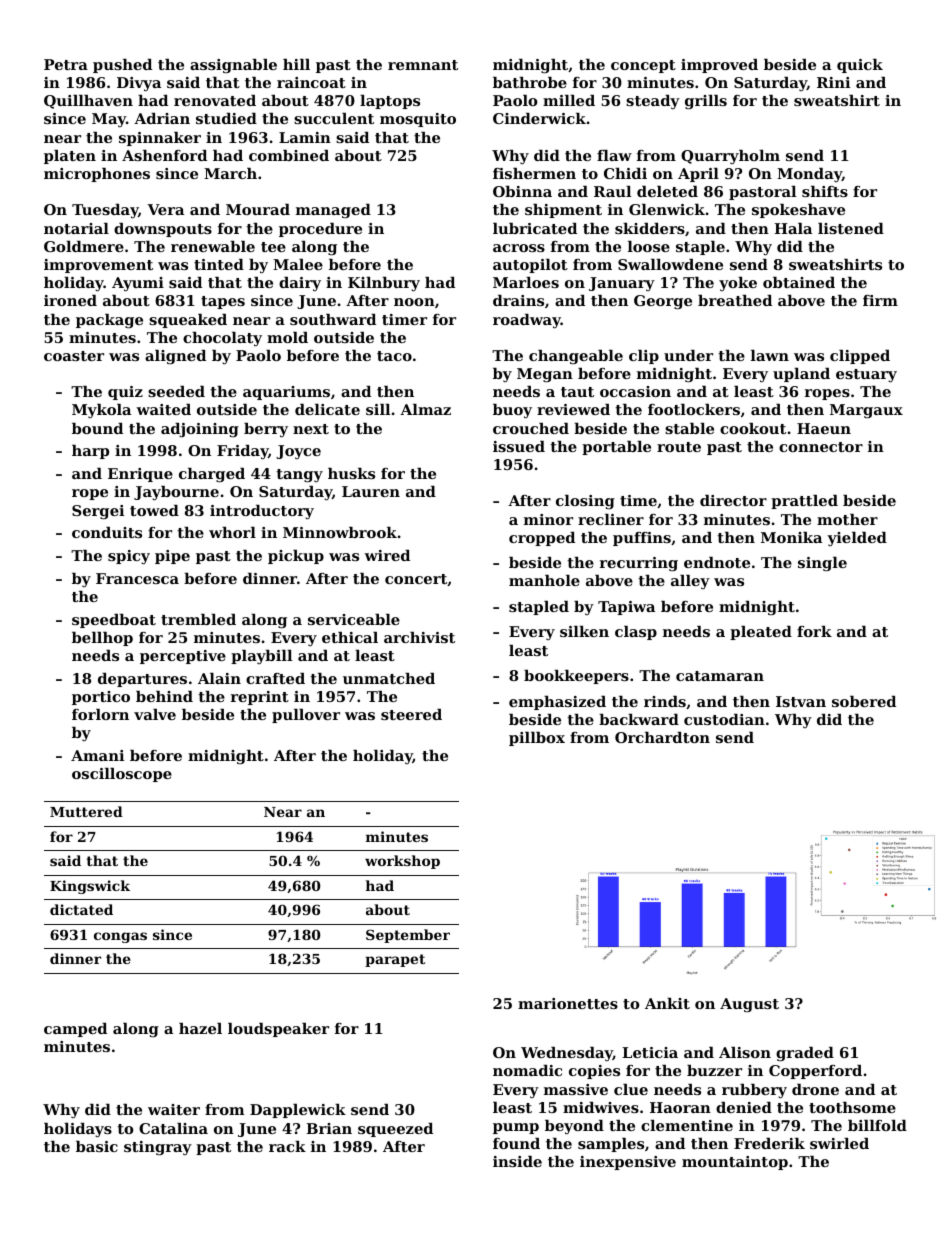  I want to click on whorl, so click(232, 532).
